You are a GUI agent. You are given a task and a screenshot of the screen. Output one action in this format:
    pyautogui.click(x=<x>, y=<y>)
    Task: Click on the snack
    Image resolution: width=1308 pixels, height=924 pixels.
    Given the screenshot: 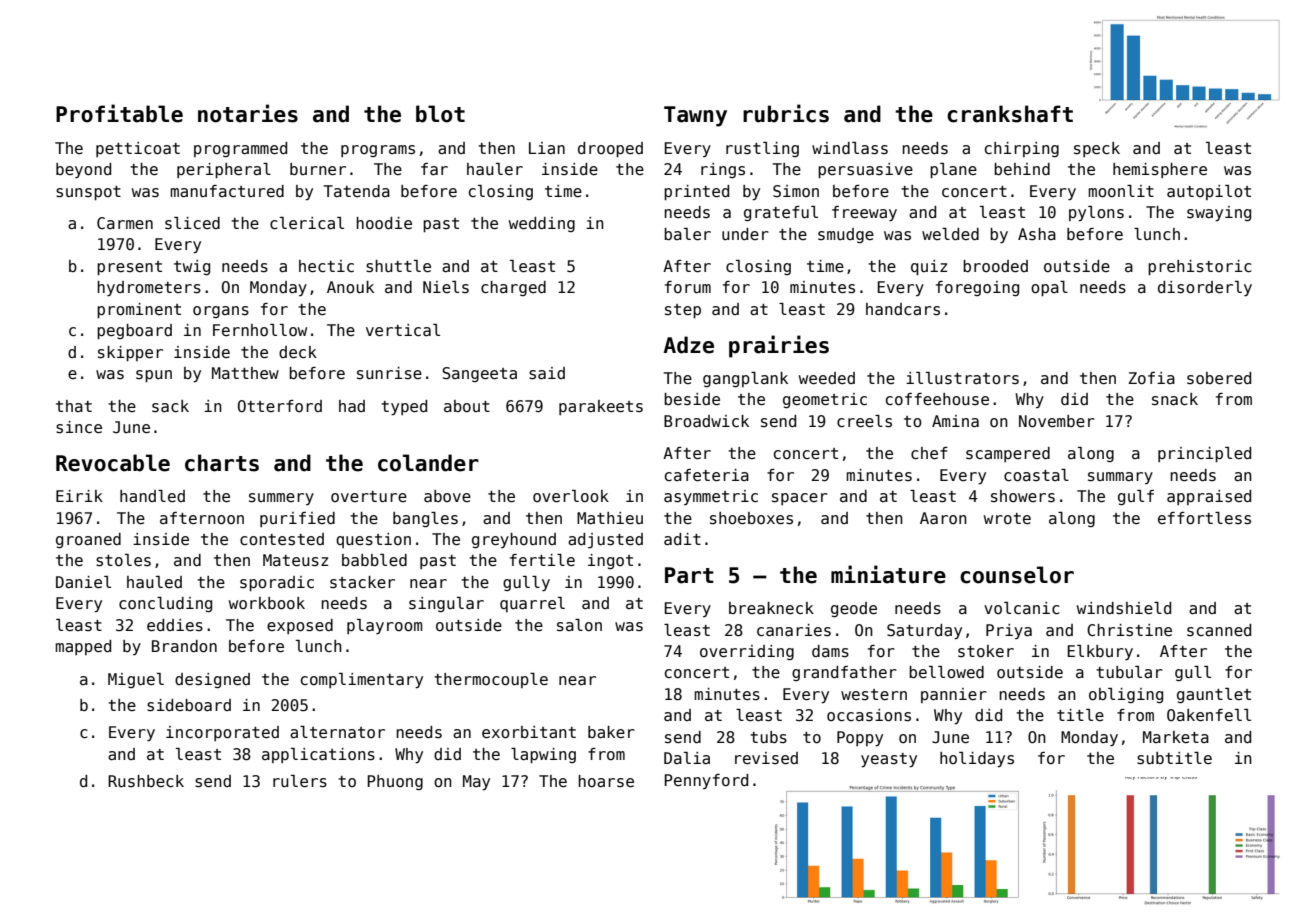 What is the action you would take?
    pyautogui.click(x=1175, y=399)
